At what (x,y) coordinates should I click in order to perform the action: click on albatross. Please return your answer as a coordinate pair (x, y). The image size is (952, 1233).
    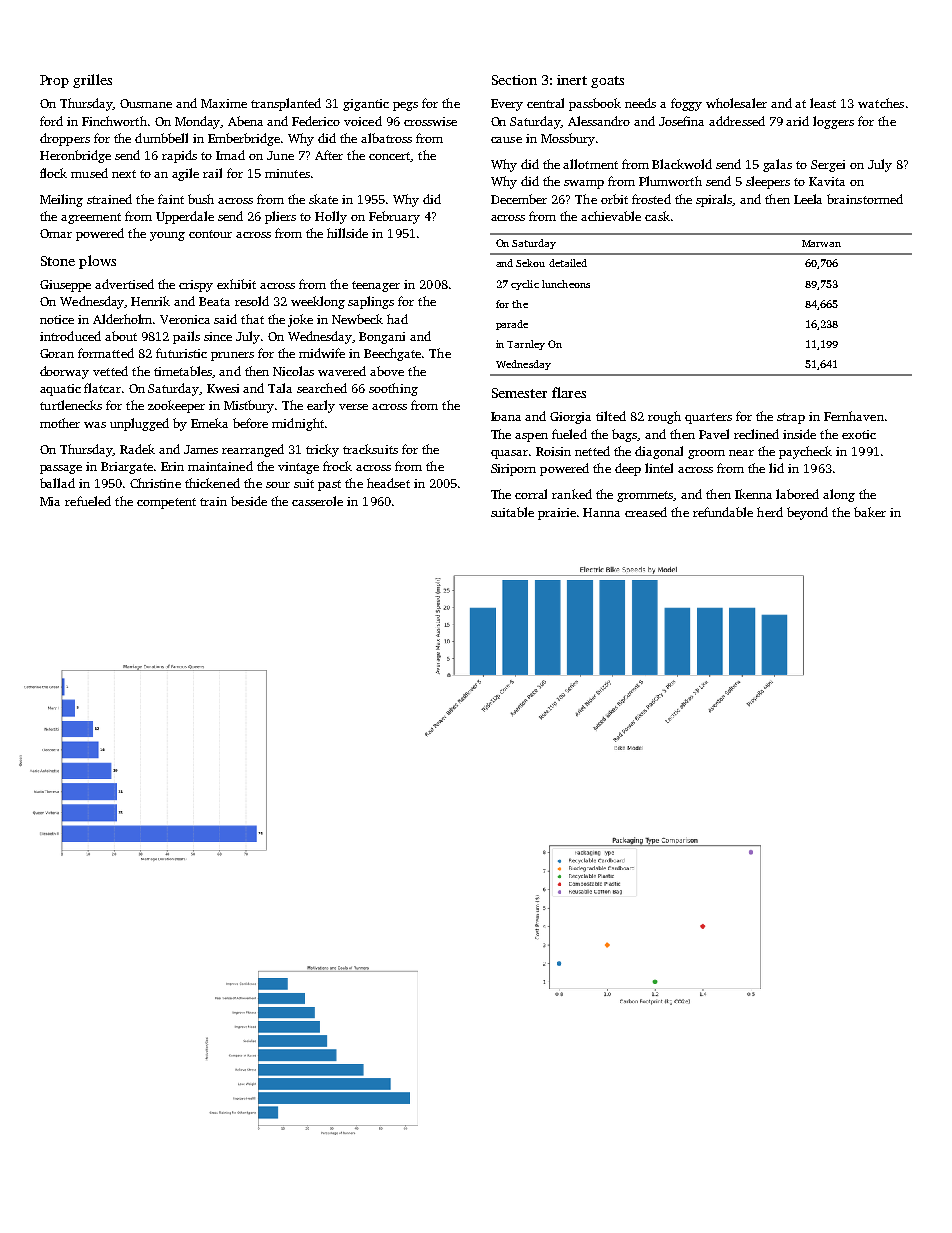
    Looking at the image, I should click on (386, 138).
